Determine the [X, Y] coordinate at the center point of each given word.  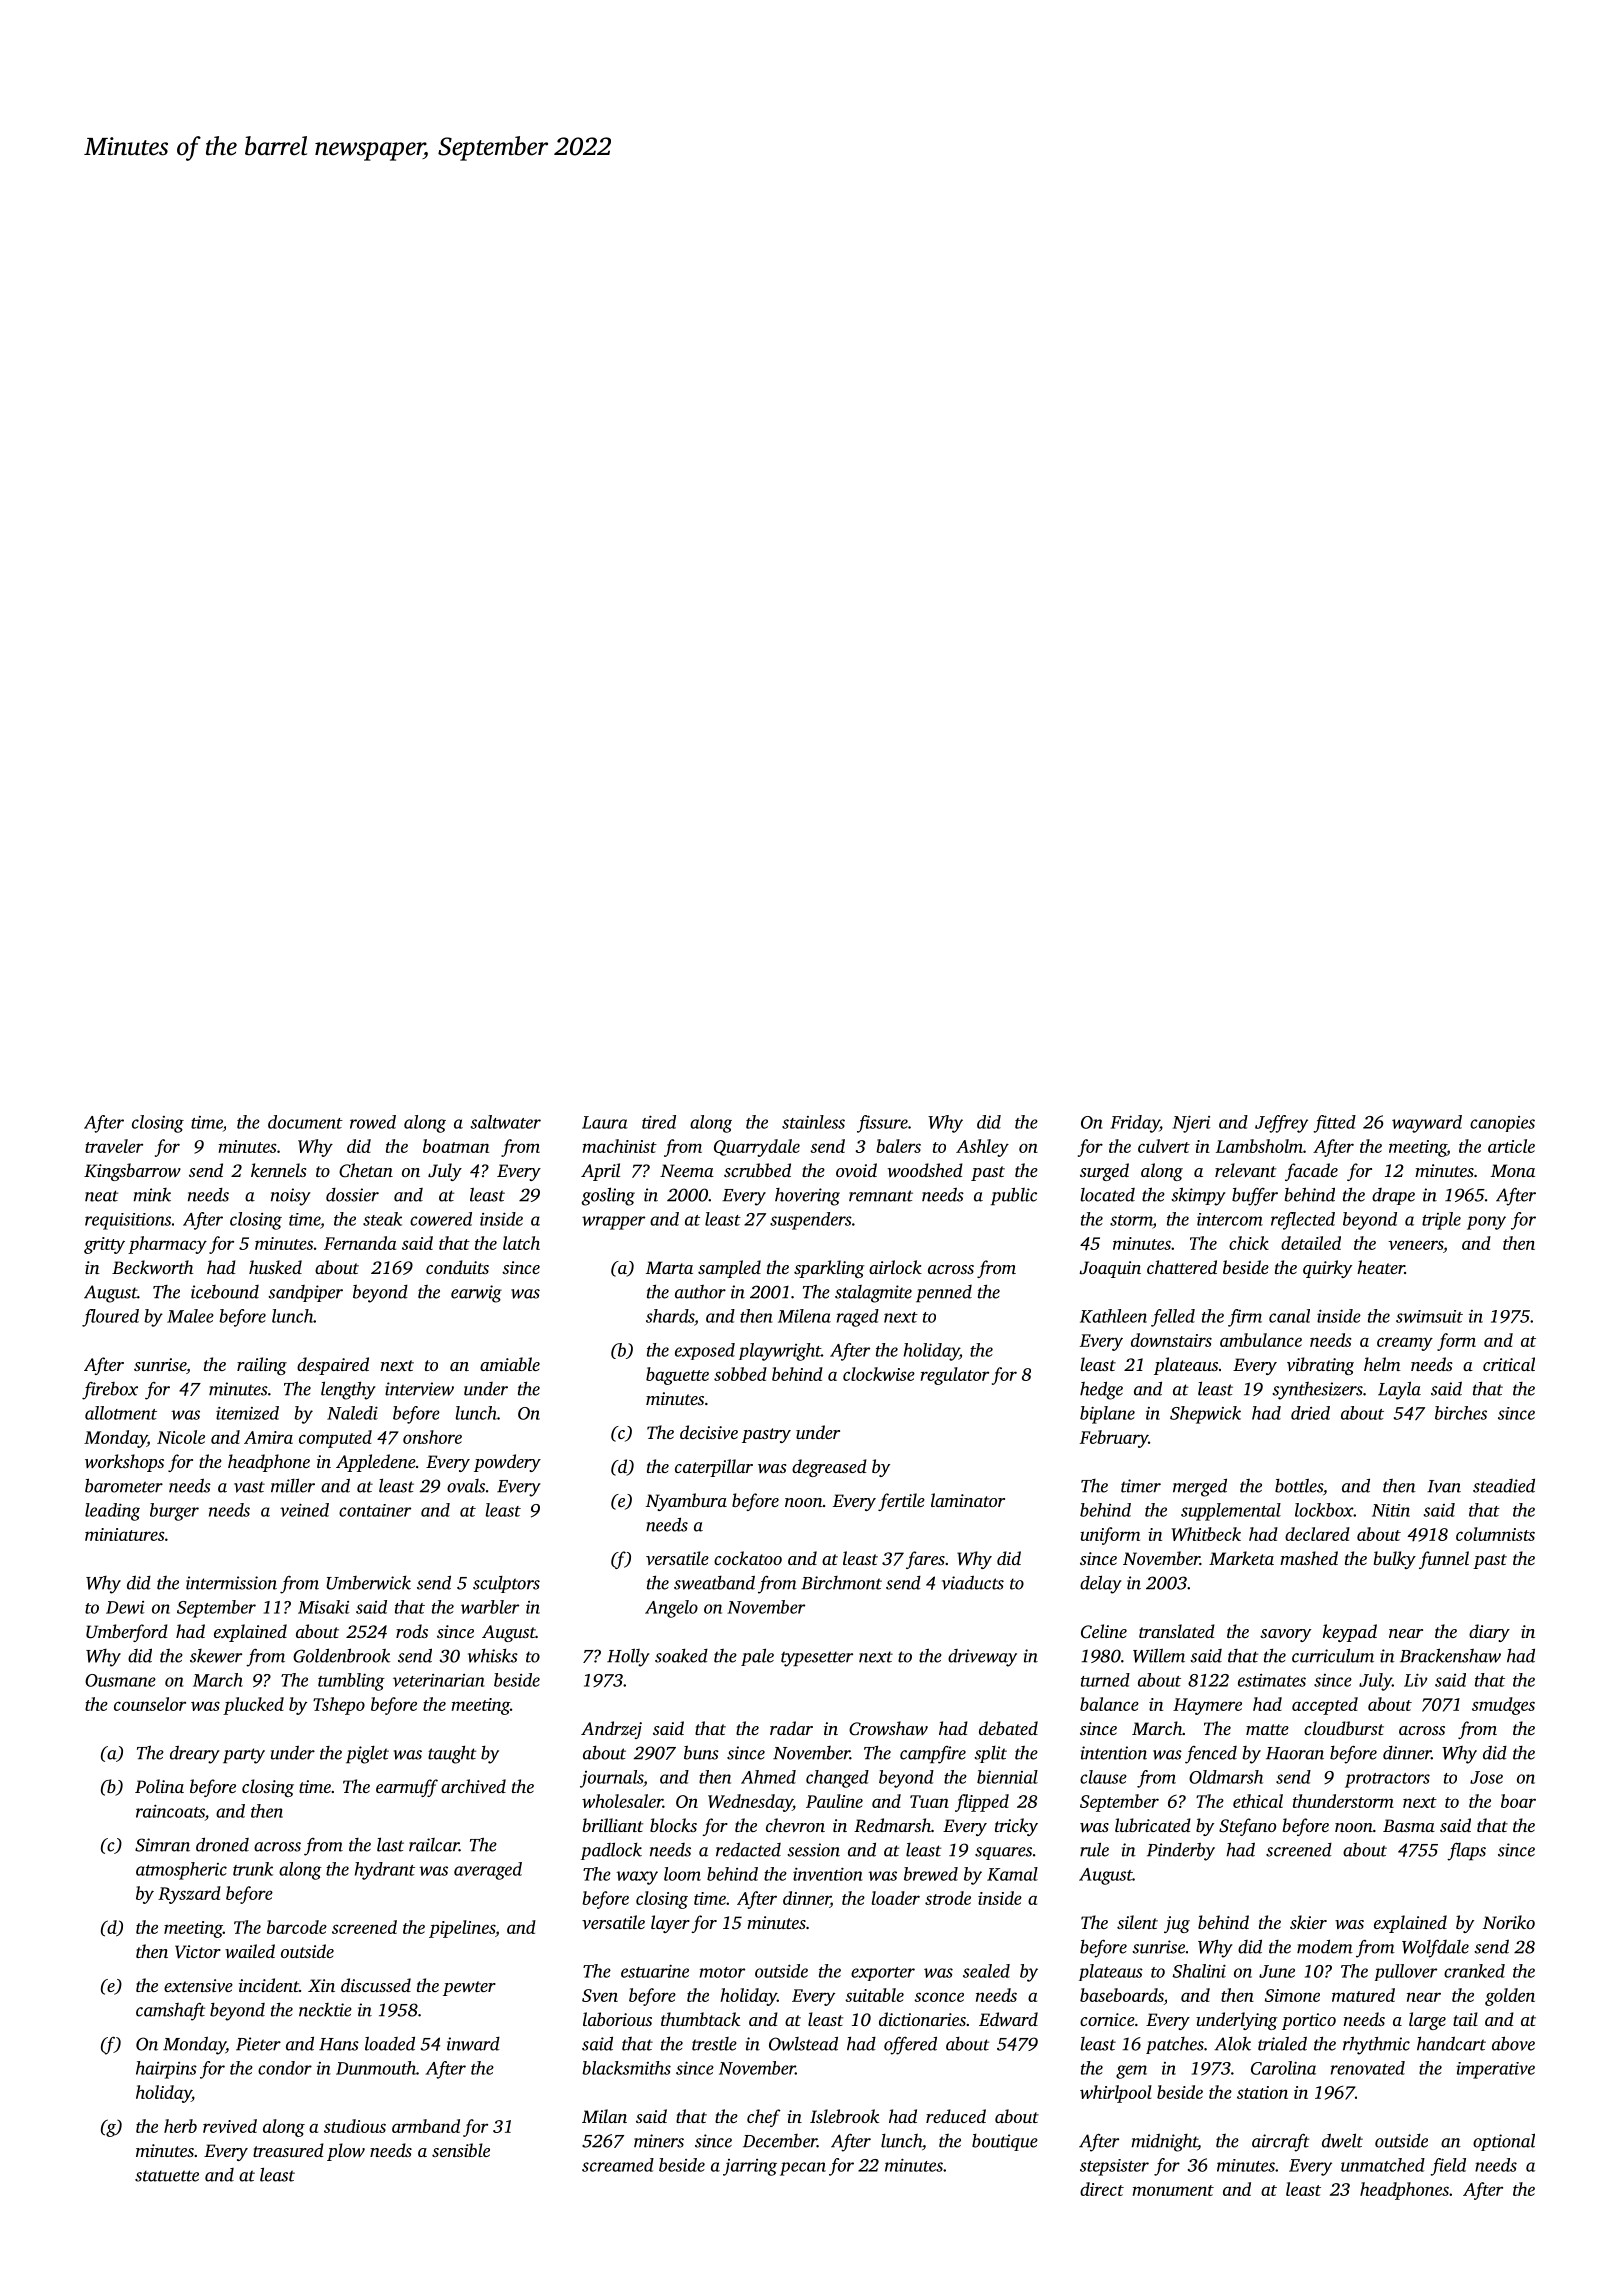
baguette [677, 1376]
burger [174, 1512]
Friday [1135, 1124]
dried [1310, 1413]
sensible [461, 2150]
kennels [279, 1170]
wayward [1427, 1124]
